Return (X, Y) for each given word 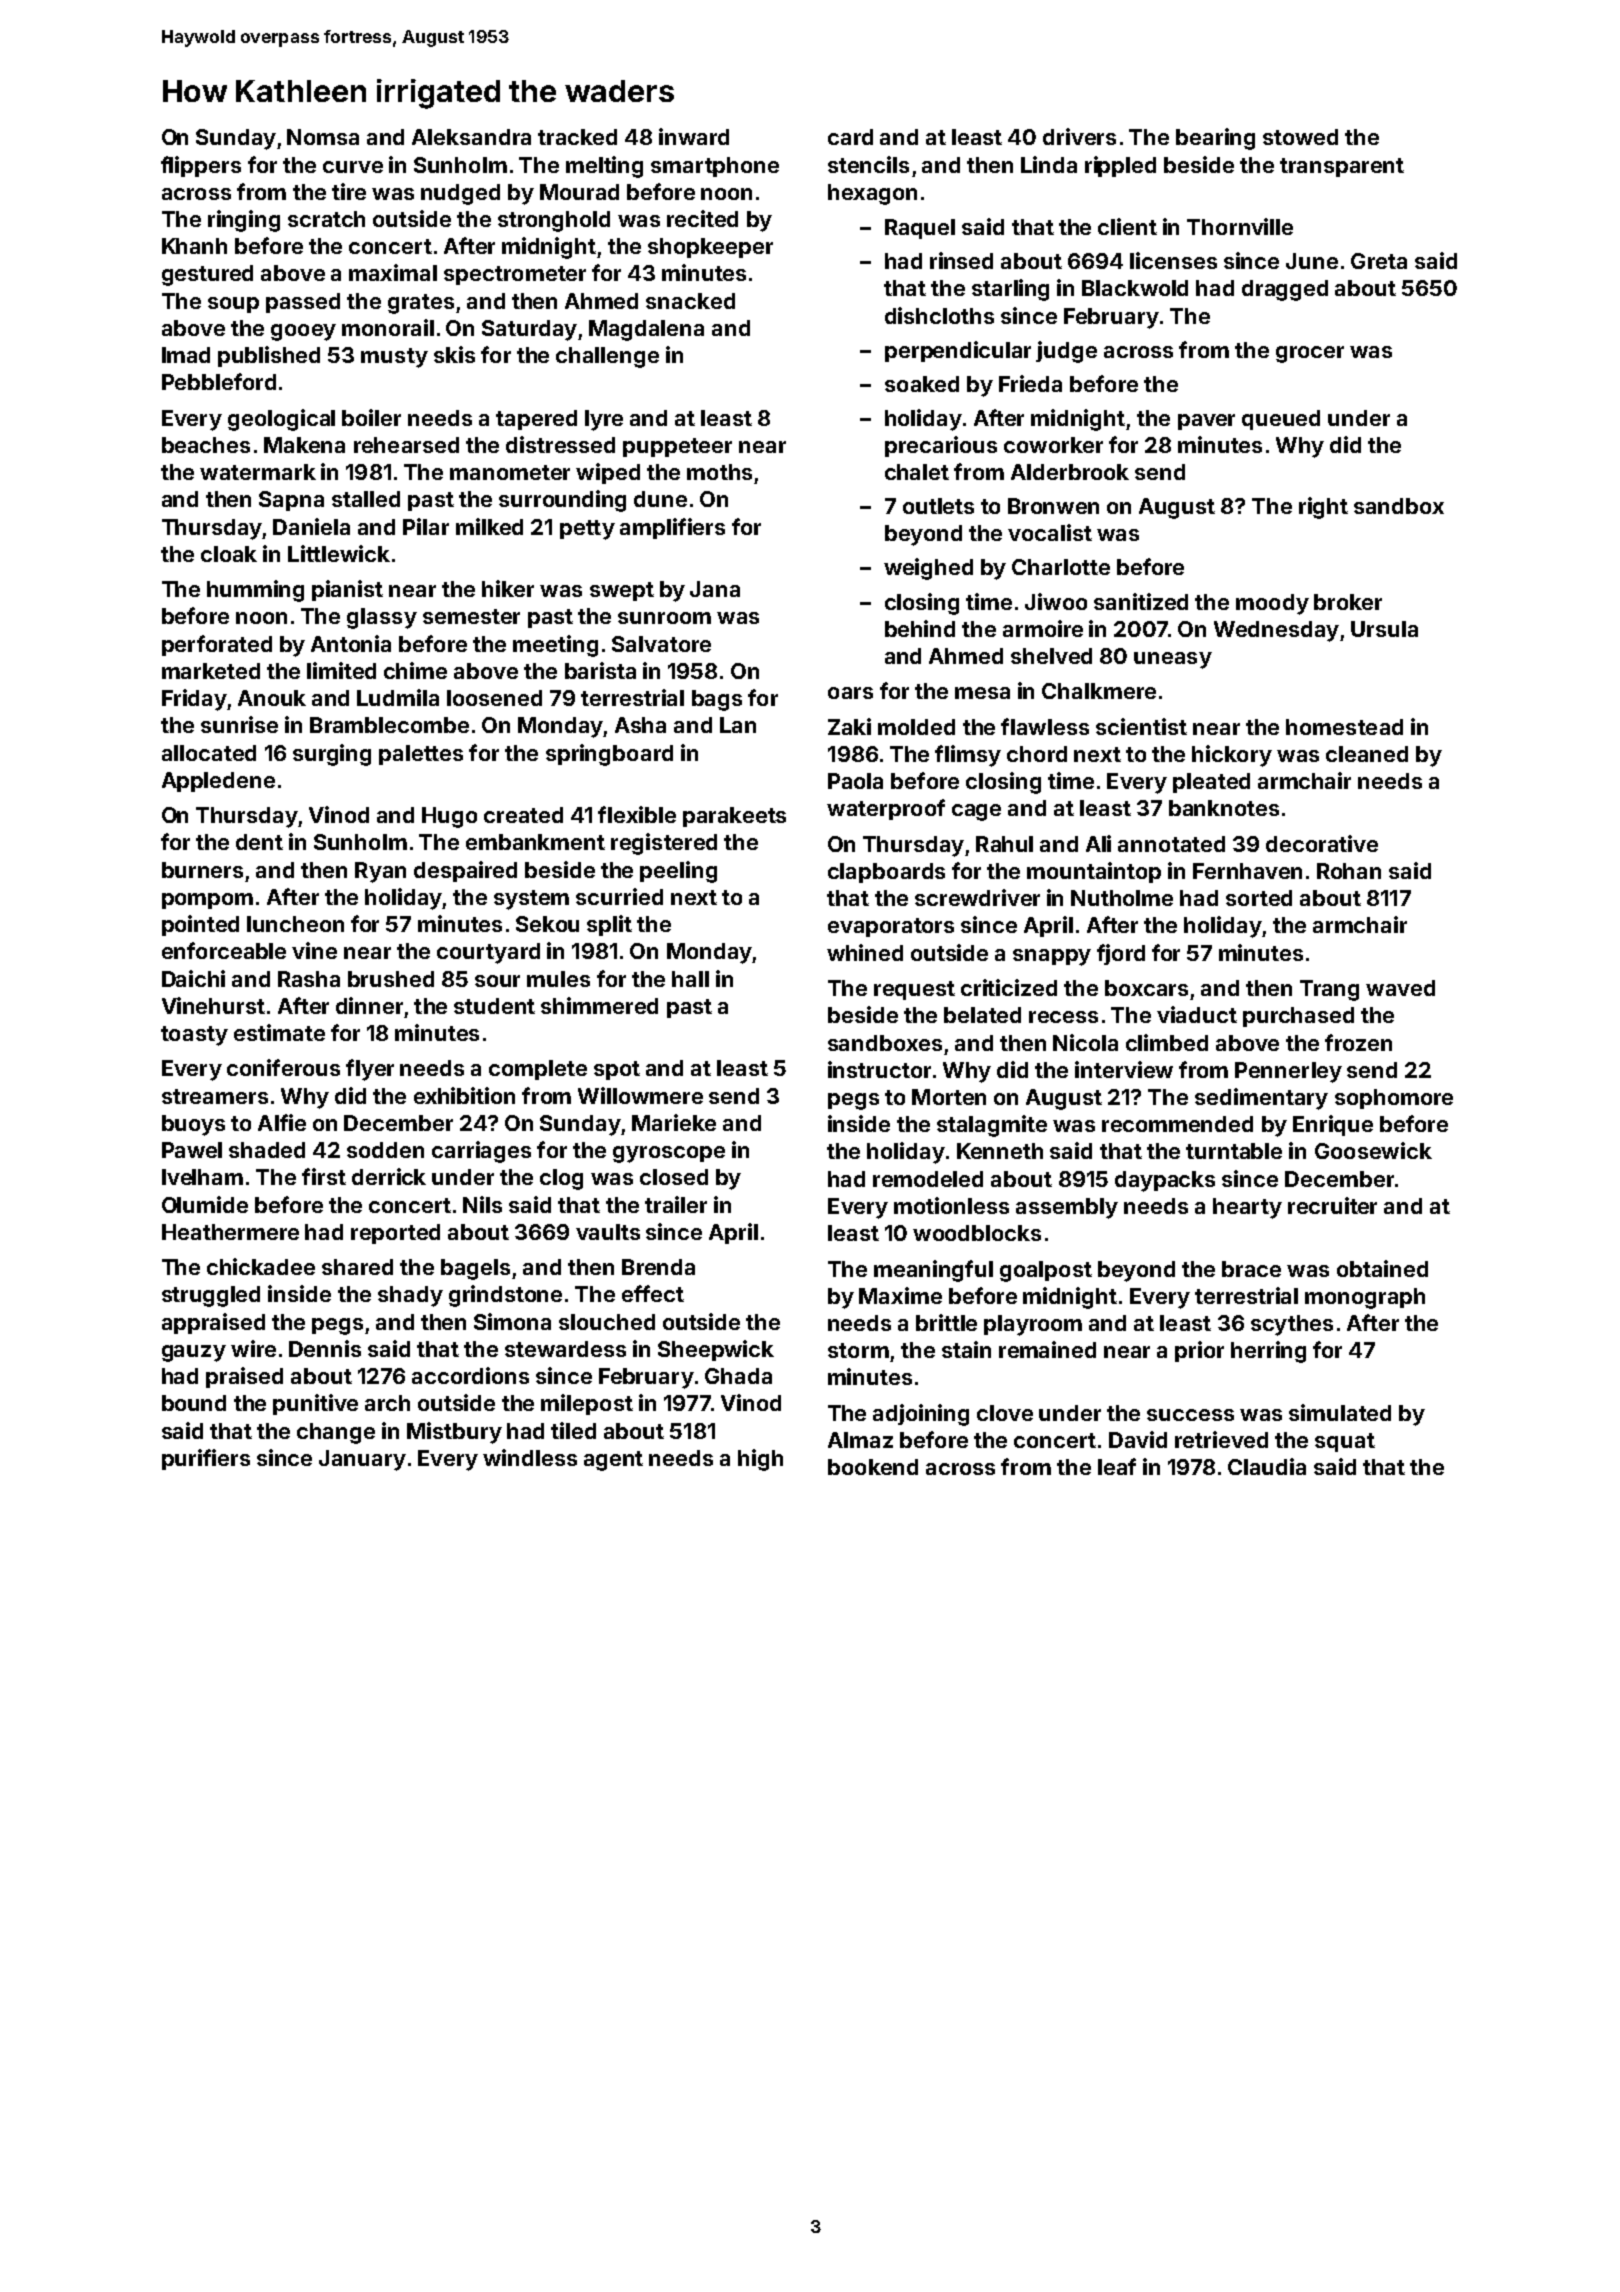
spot (617, 1070)
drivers (1079, 136)
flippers (201, 166)
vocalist (1050, 532)
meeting (555, 646)
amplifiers (672, 528)
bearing (1215, 139)
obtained (1382, 1268)
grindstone (505, 1296)
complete (538, 1070)
